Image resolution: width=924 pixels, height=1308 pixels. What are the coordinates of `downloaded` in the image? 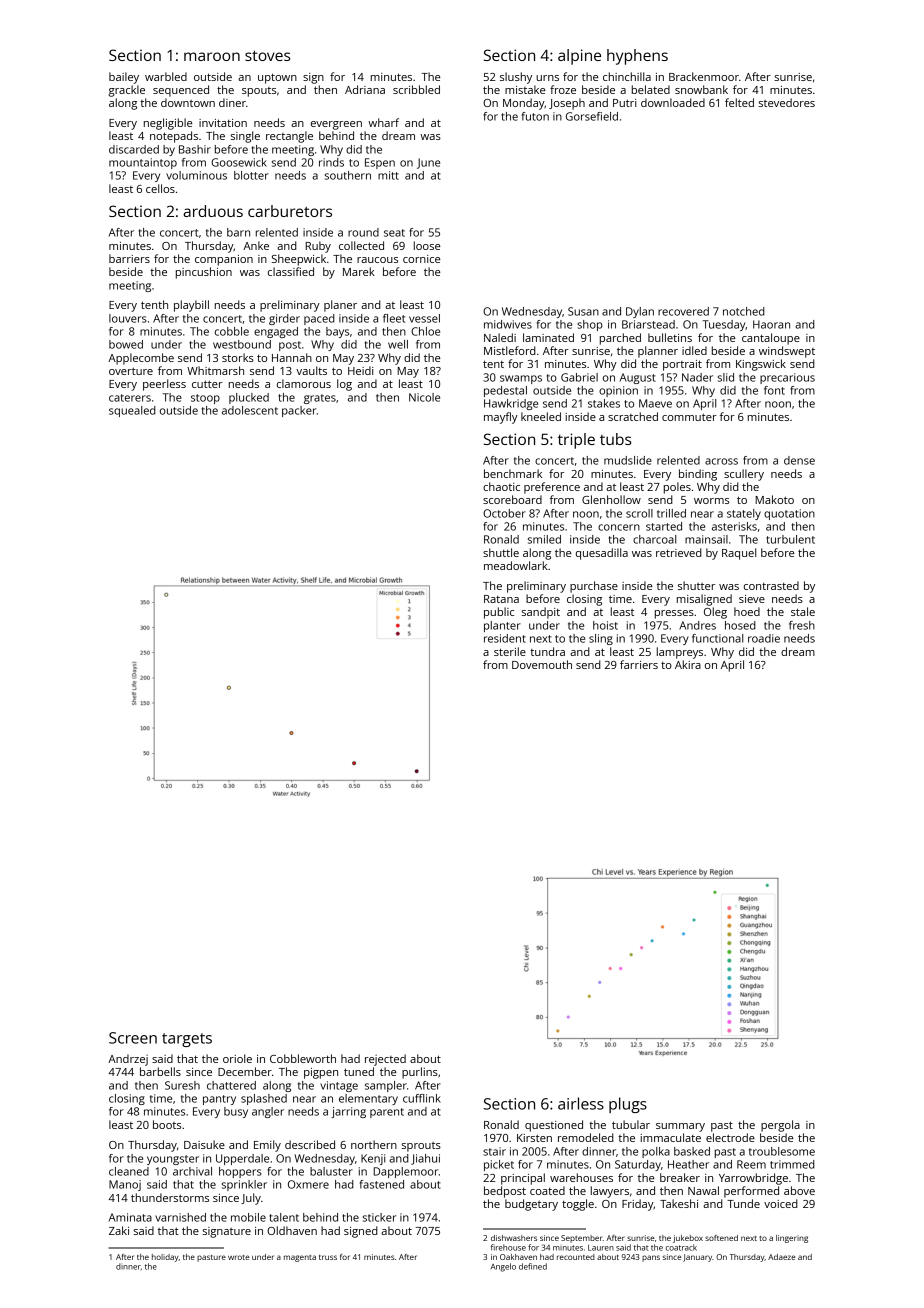 It's located at (673, 102).
